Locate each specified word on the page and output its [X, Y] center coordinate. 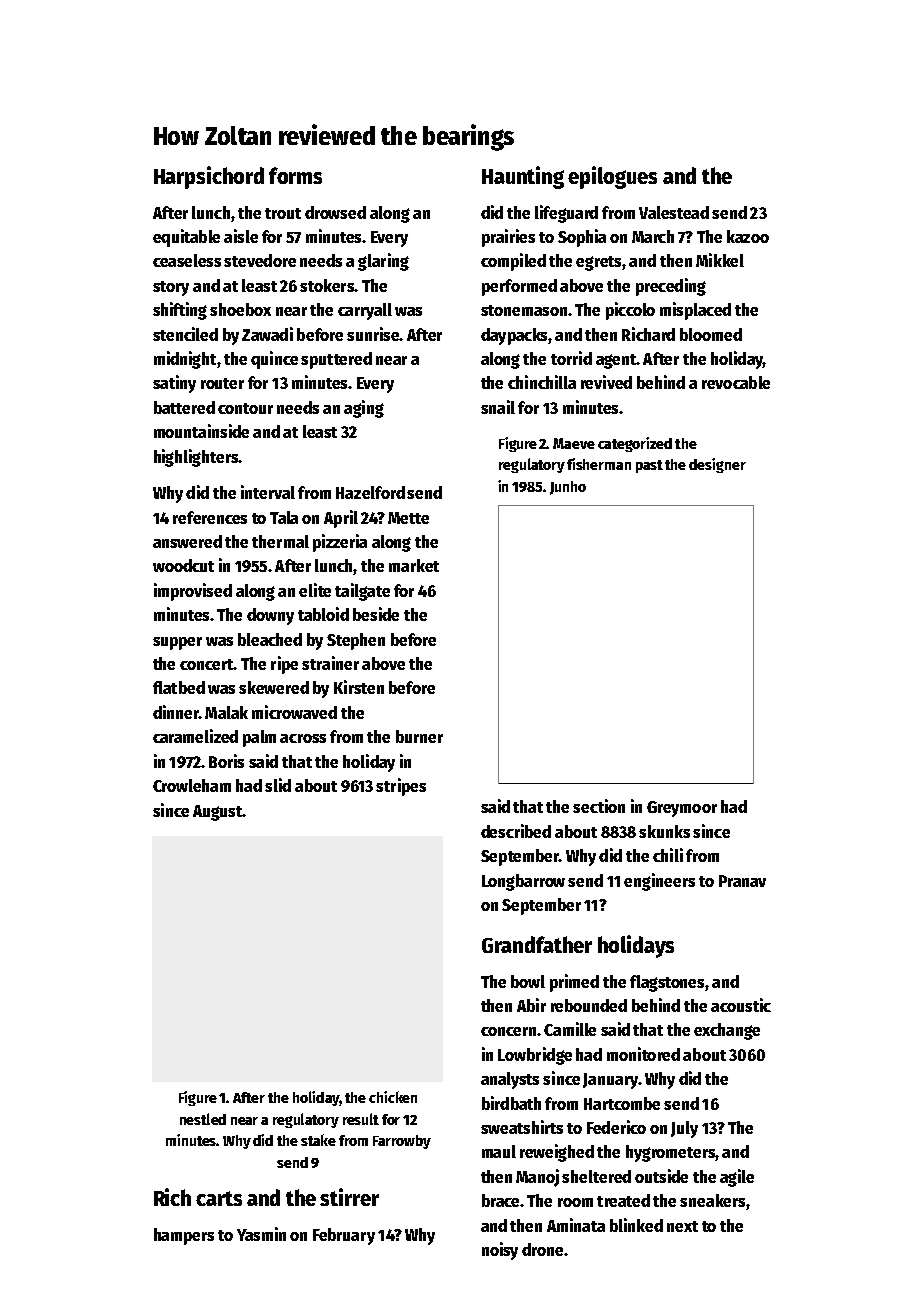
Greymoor [682, 809]
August [217, 813]
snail [498, 407]
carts [219, 1198]
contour [245, 408]
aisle [241, 236]
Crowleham [192, 785]
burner [419, 736]
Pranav [742, 881]
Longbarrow [523, 882]
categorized [635, 444]
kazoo [748, 236]
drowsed [335, 212]
